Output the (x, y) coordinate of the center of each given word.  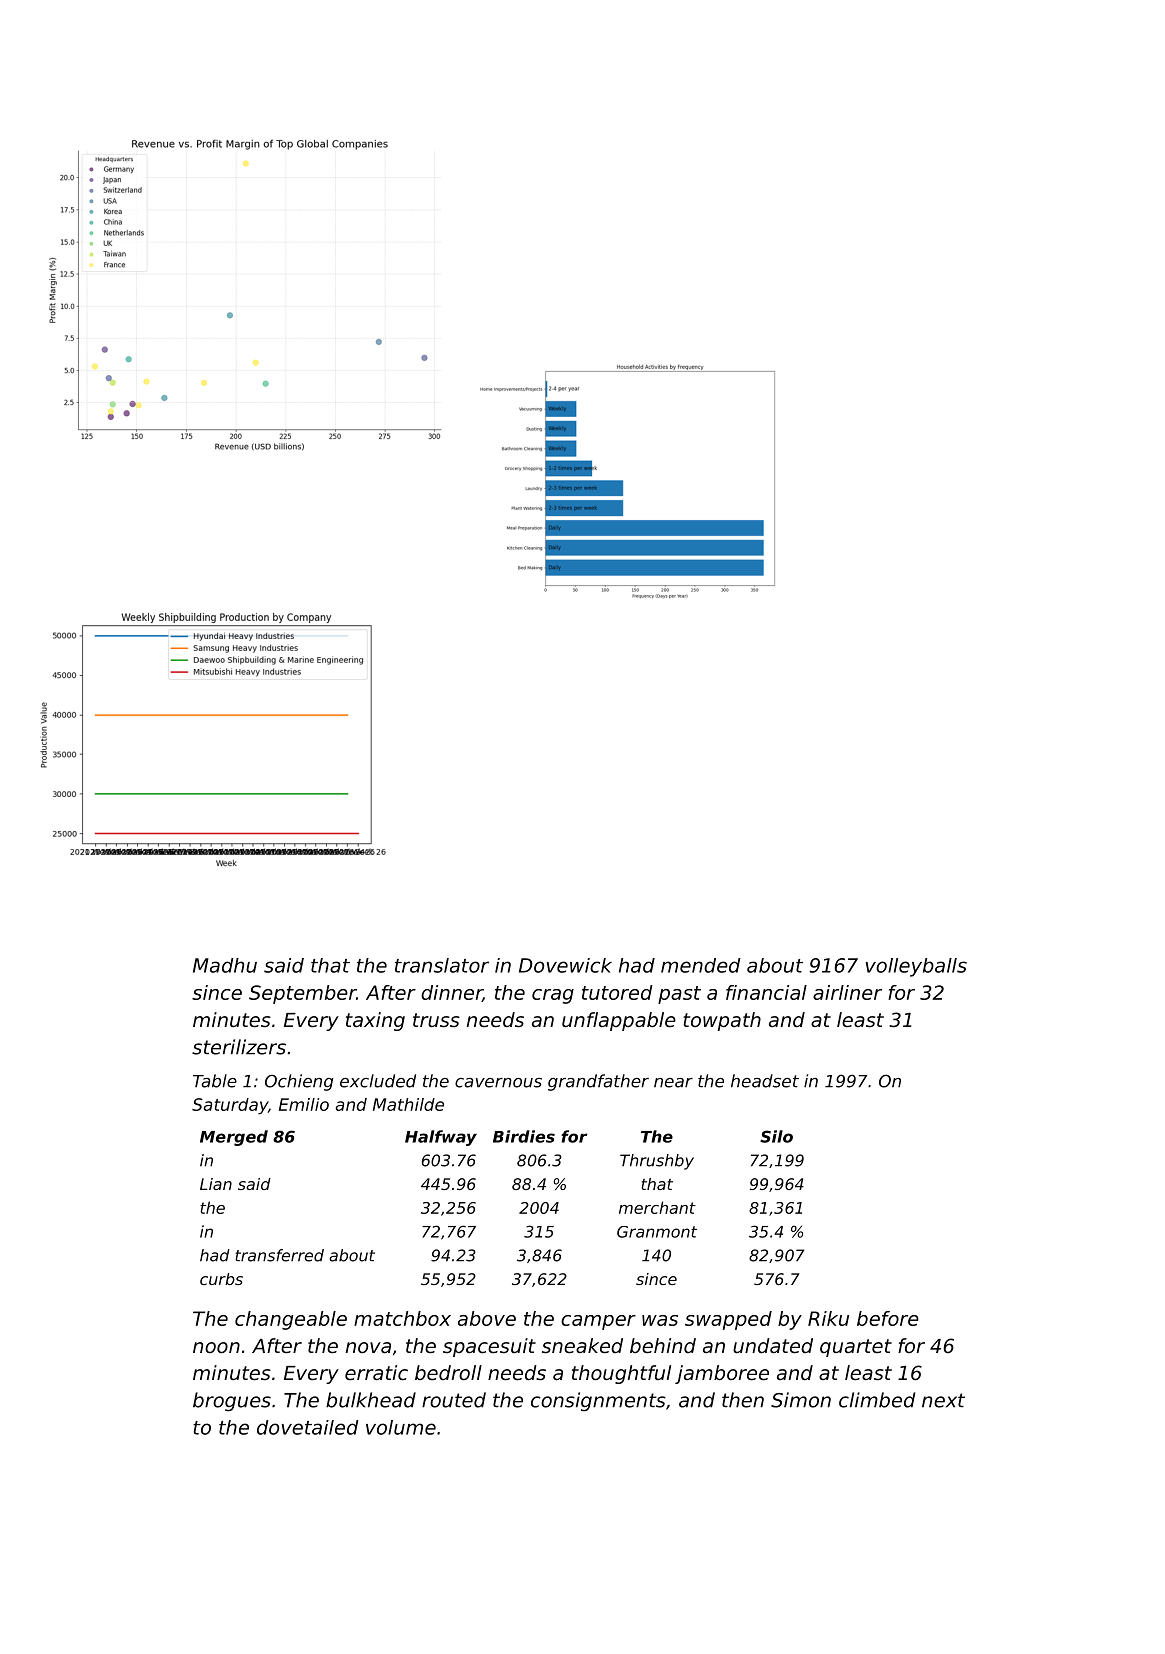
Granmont (657, 1232)
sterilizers (239, 1047)
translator (442, 965)
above (487, 1318)
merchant (657, 1207)
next (943, 1400)
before (888, 1318)
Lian (216, 1184)
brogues (232, 1402)
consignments (598, 1402)
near (673, 1083)
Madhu (225, 965)
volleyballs (916, 967)
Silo (776, 1136)
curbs (221, 1279)
